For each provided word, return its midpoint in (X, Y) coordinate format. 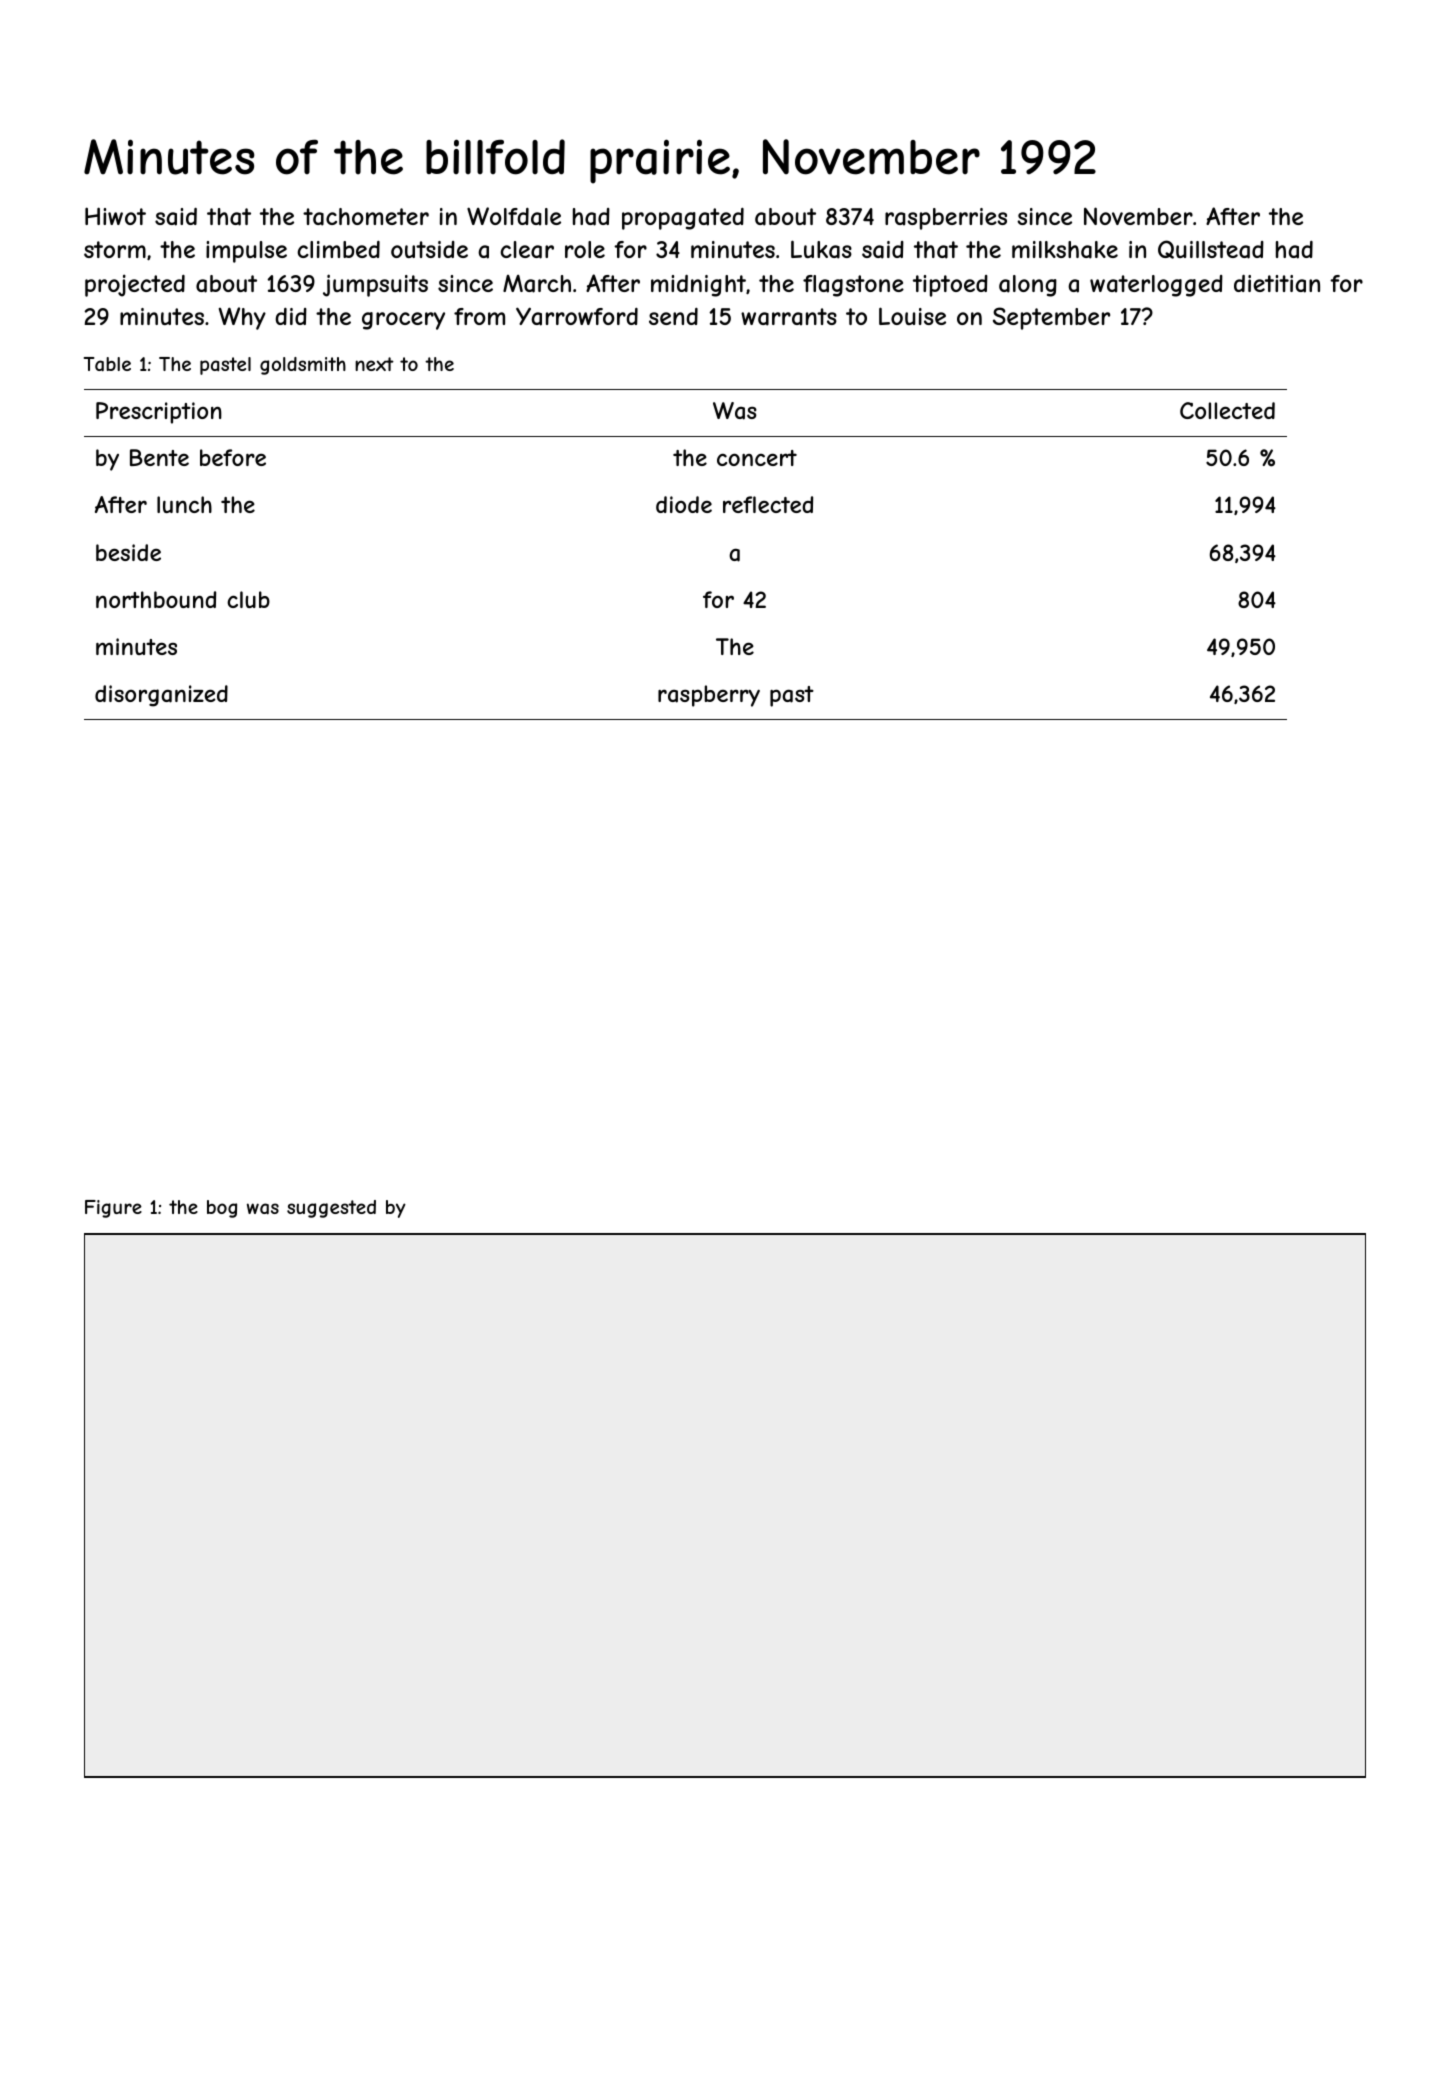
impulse (246, 252)
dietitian (1277, 284)
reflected (768, 504)
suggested (331, 1209)
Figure (113, 1209)
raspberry (709, 696)
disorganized (161, 696)
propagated (683, 219)
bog (222, 1209)
